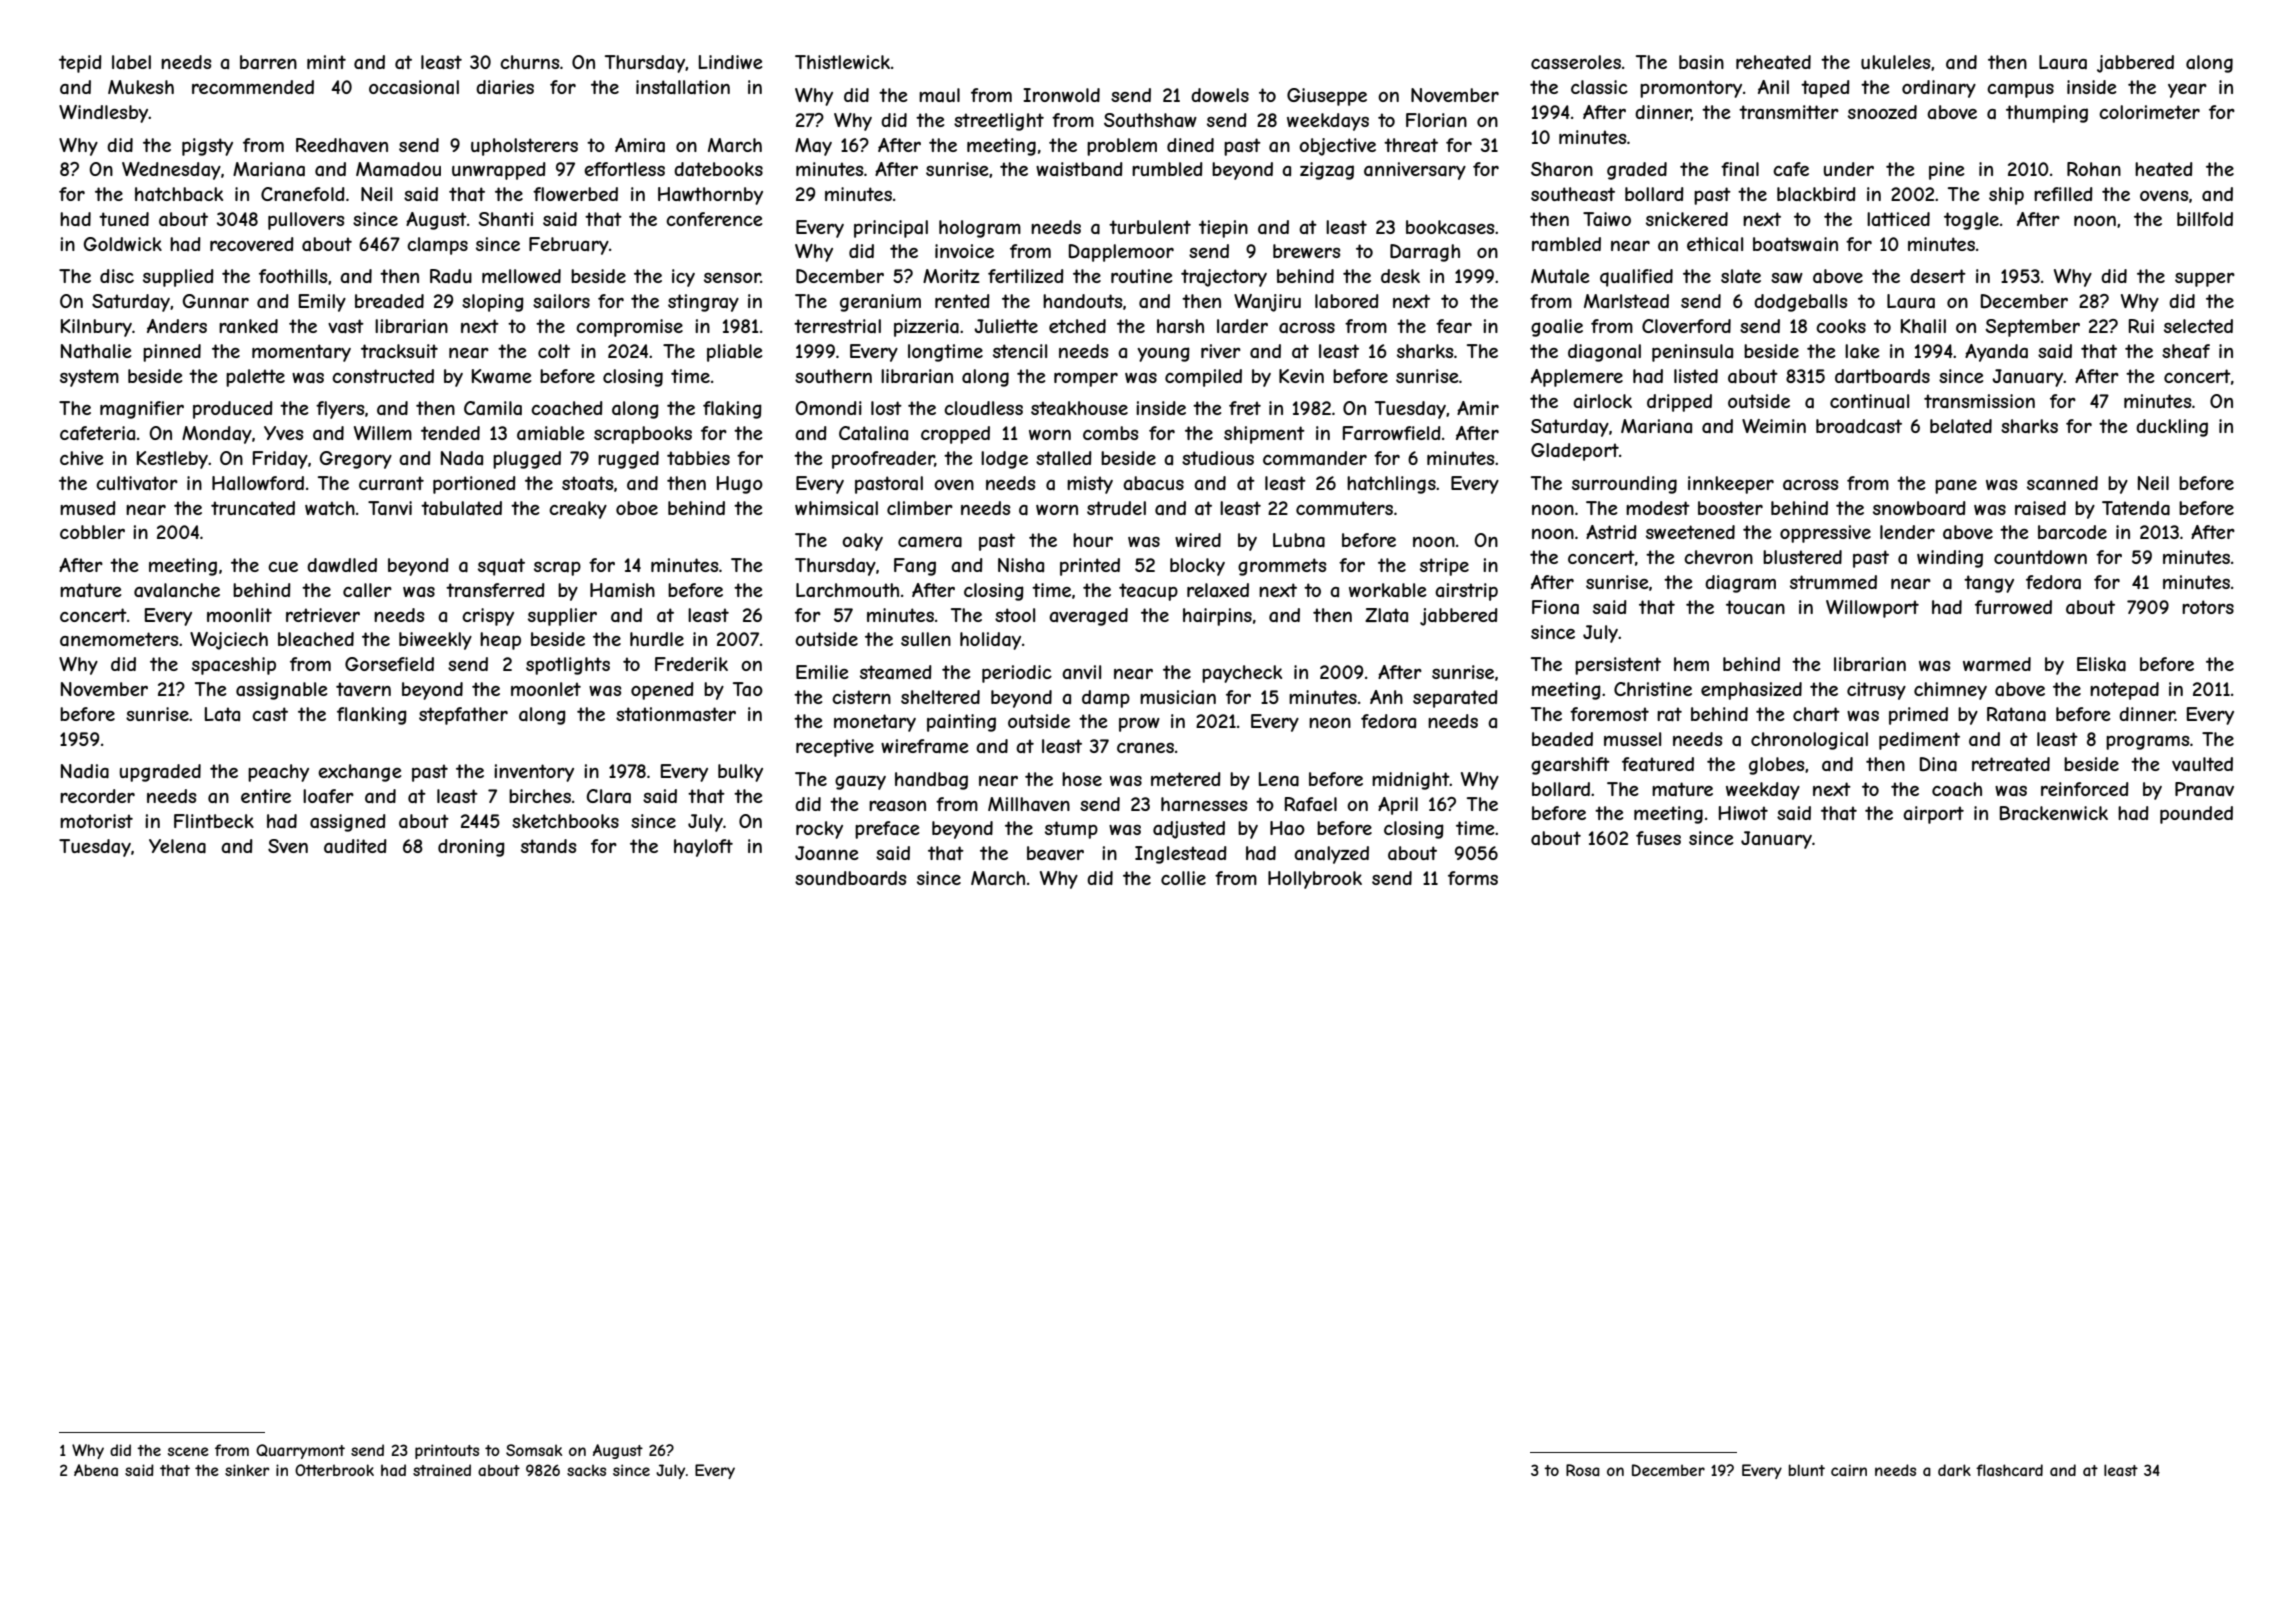  What do you see at coordinates (1473, 878) in the screenshot?
I see `forms` at bounding box center [1473, 878].
